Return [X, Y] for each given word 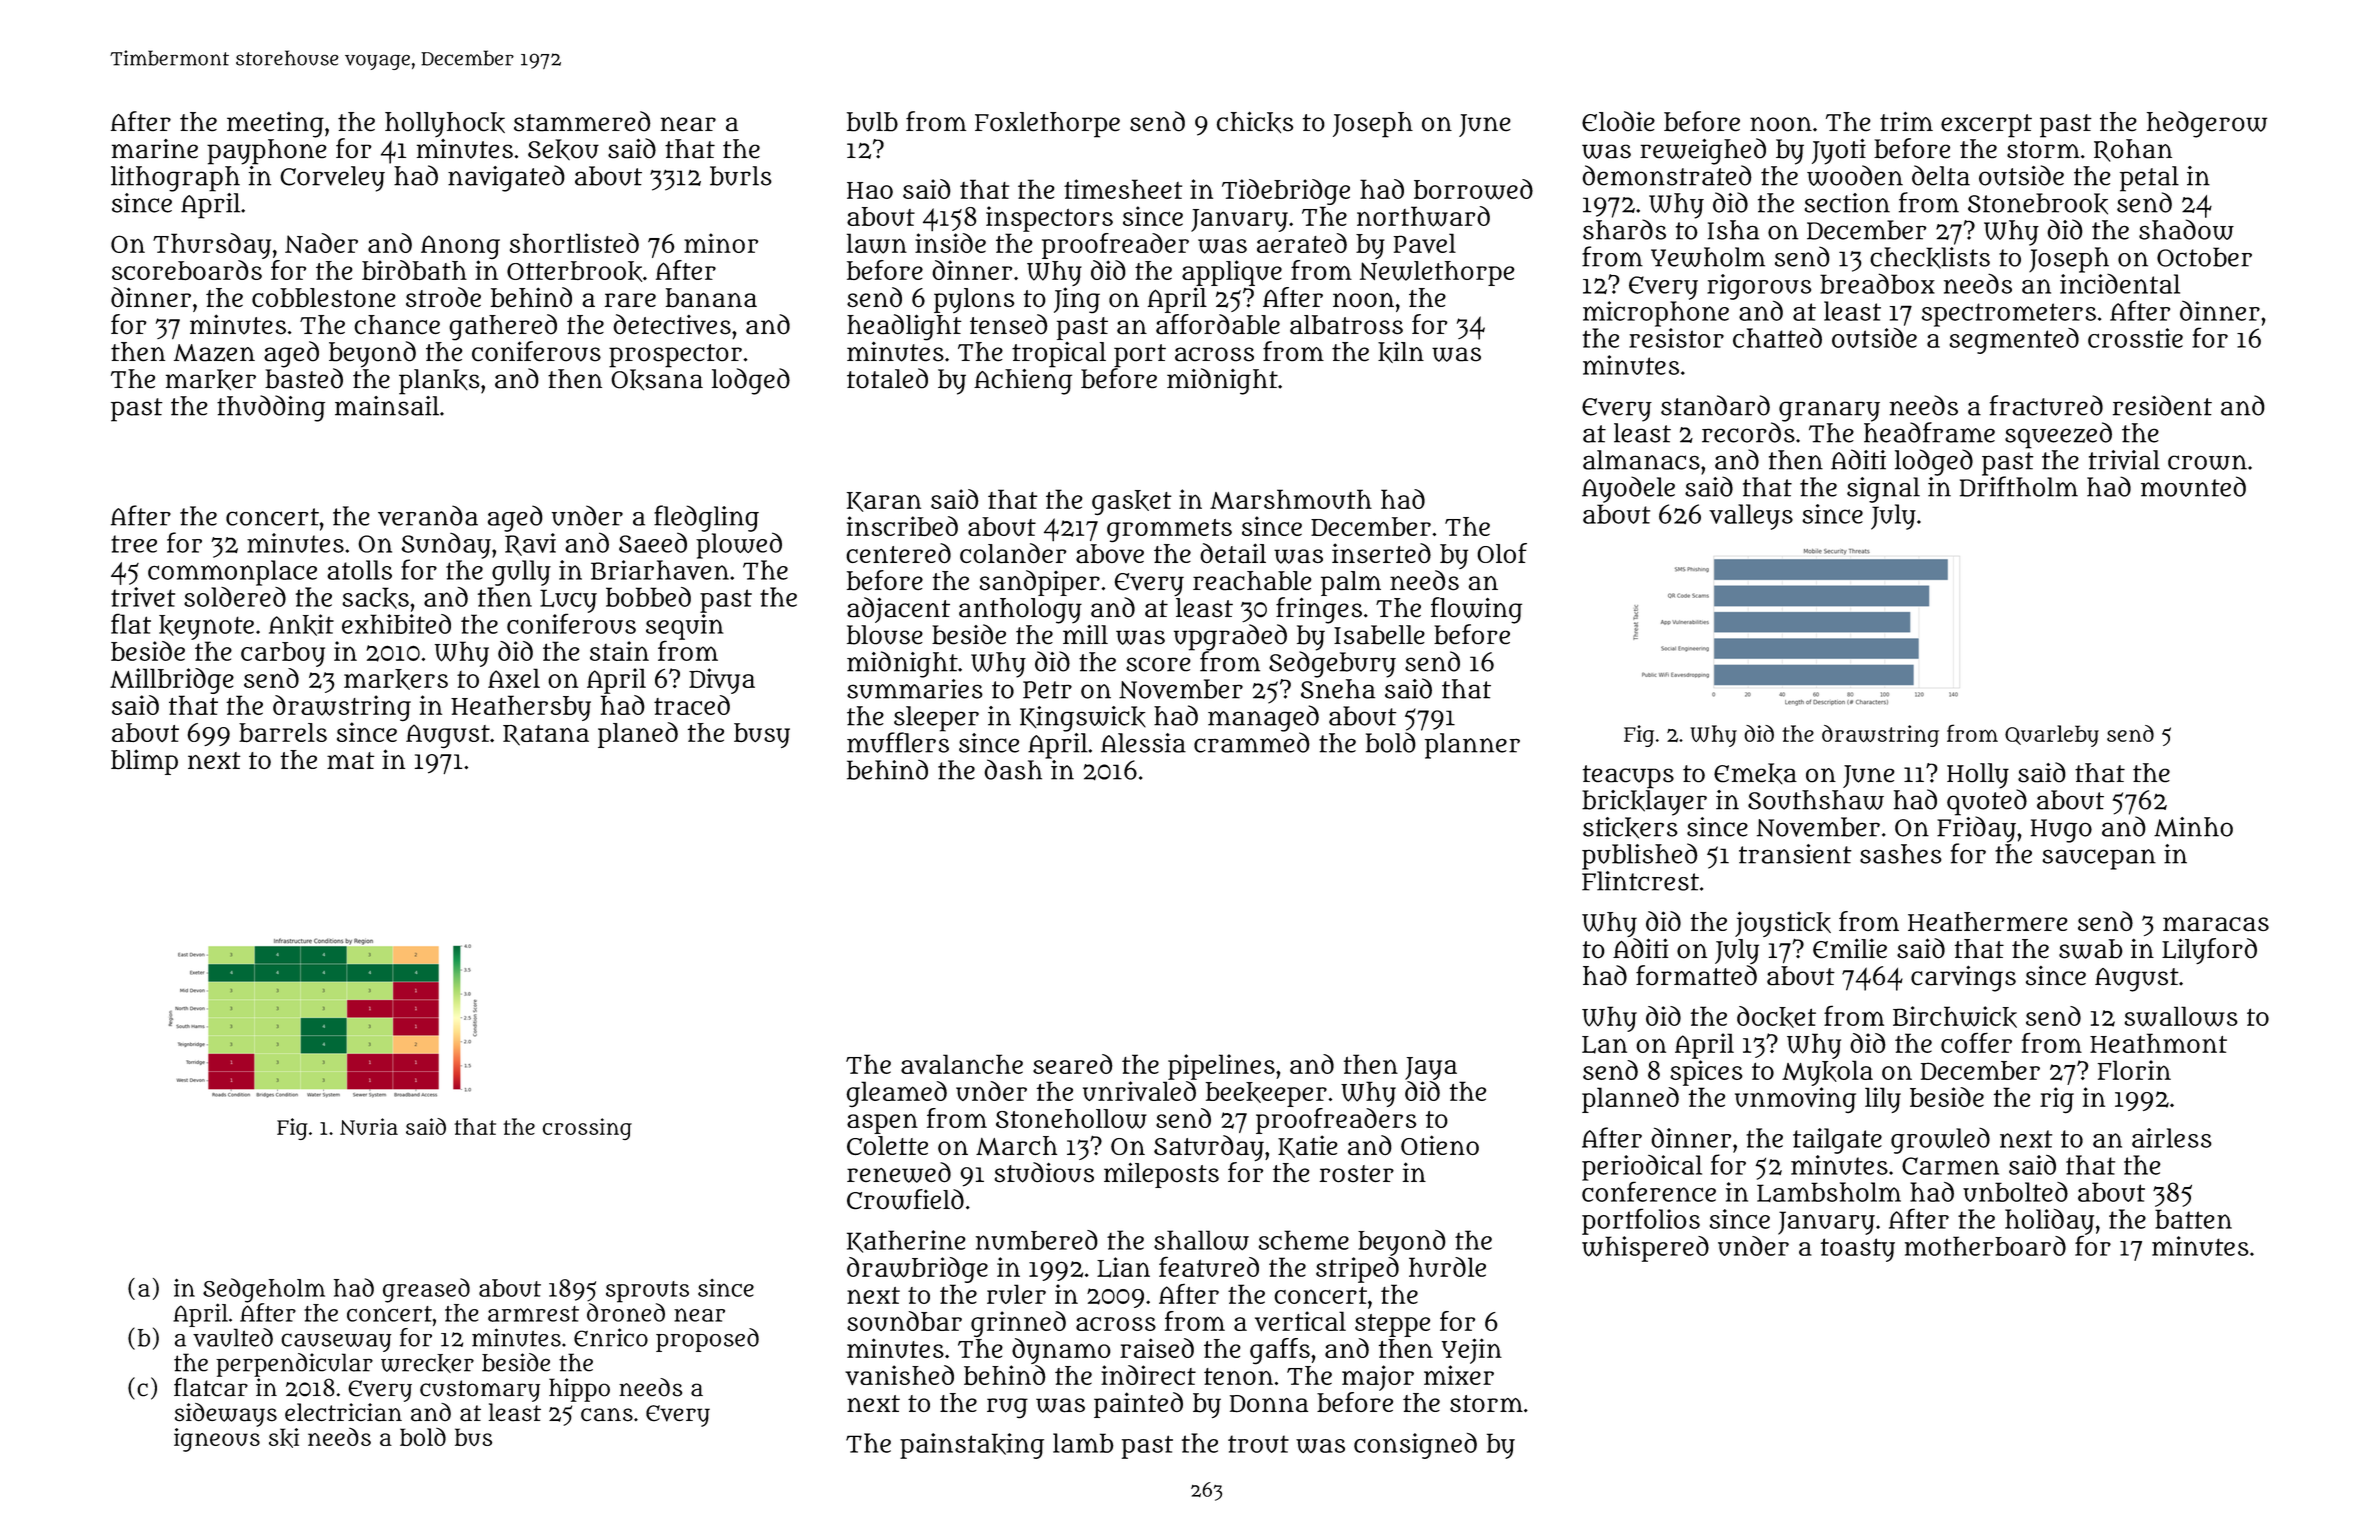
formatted [1696, 975]
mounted [2193, 486]
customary [480, 1391]
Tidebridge [1286, 192]
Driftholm [2019, 486]
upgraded [1230, 637]
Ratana [546, 735]
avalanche [962, 1064]
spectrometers [2009, 315]
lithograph [175, 179]
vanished [899, 1375]
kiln [1401, 352]
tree [134, 544]
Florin [2134, 1070]
